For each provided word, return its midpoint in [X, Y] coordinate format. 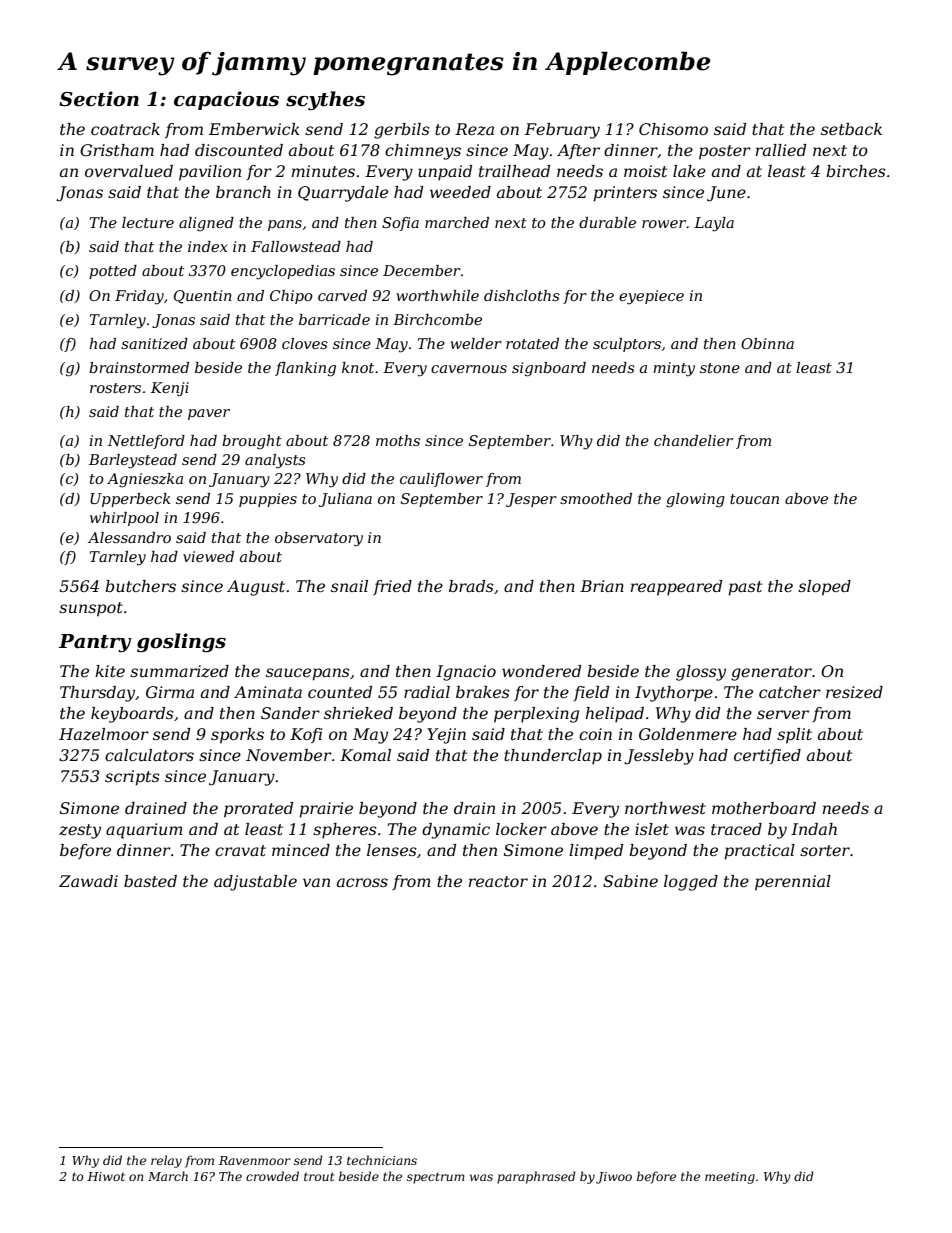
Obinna [767, 343]
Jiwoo [614, 1178]
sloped [824, 588]
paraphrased [536, 1177]
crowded [272, 1176]
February [562, 131]
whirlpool [124, 519]
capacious [226, 100]
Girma [170, 692]
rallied [781, 150]
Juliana [345, 500]
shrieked [358, 713]
